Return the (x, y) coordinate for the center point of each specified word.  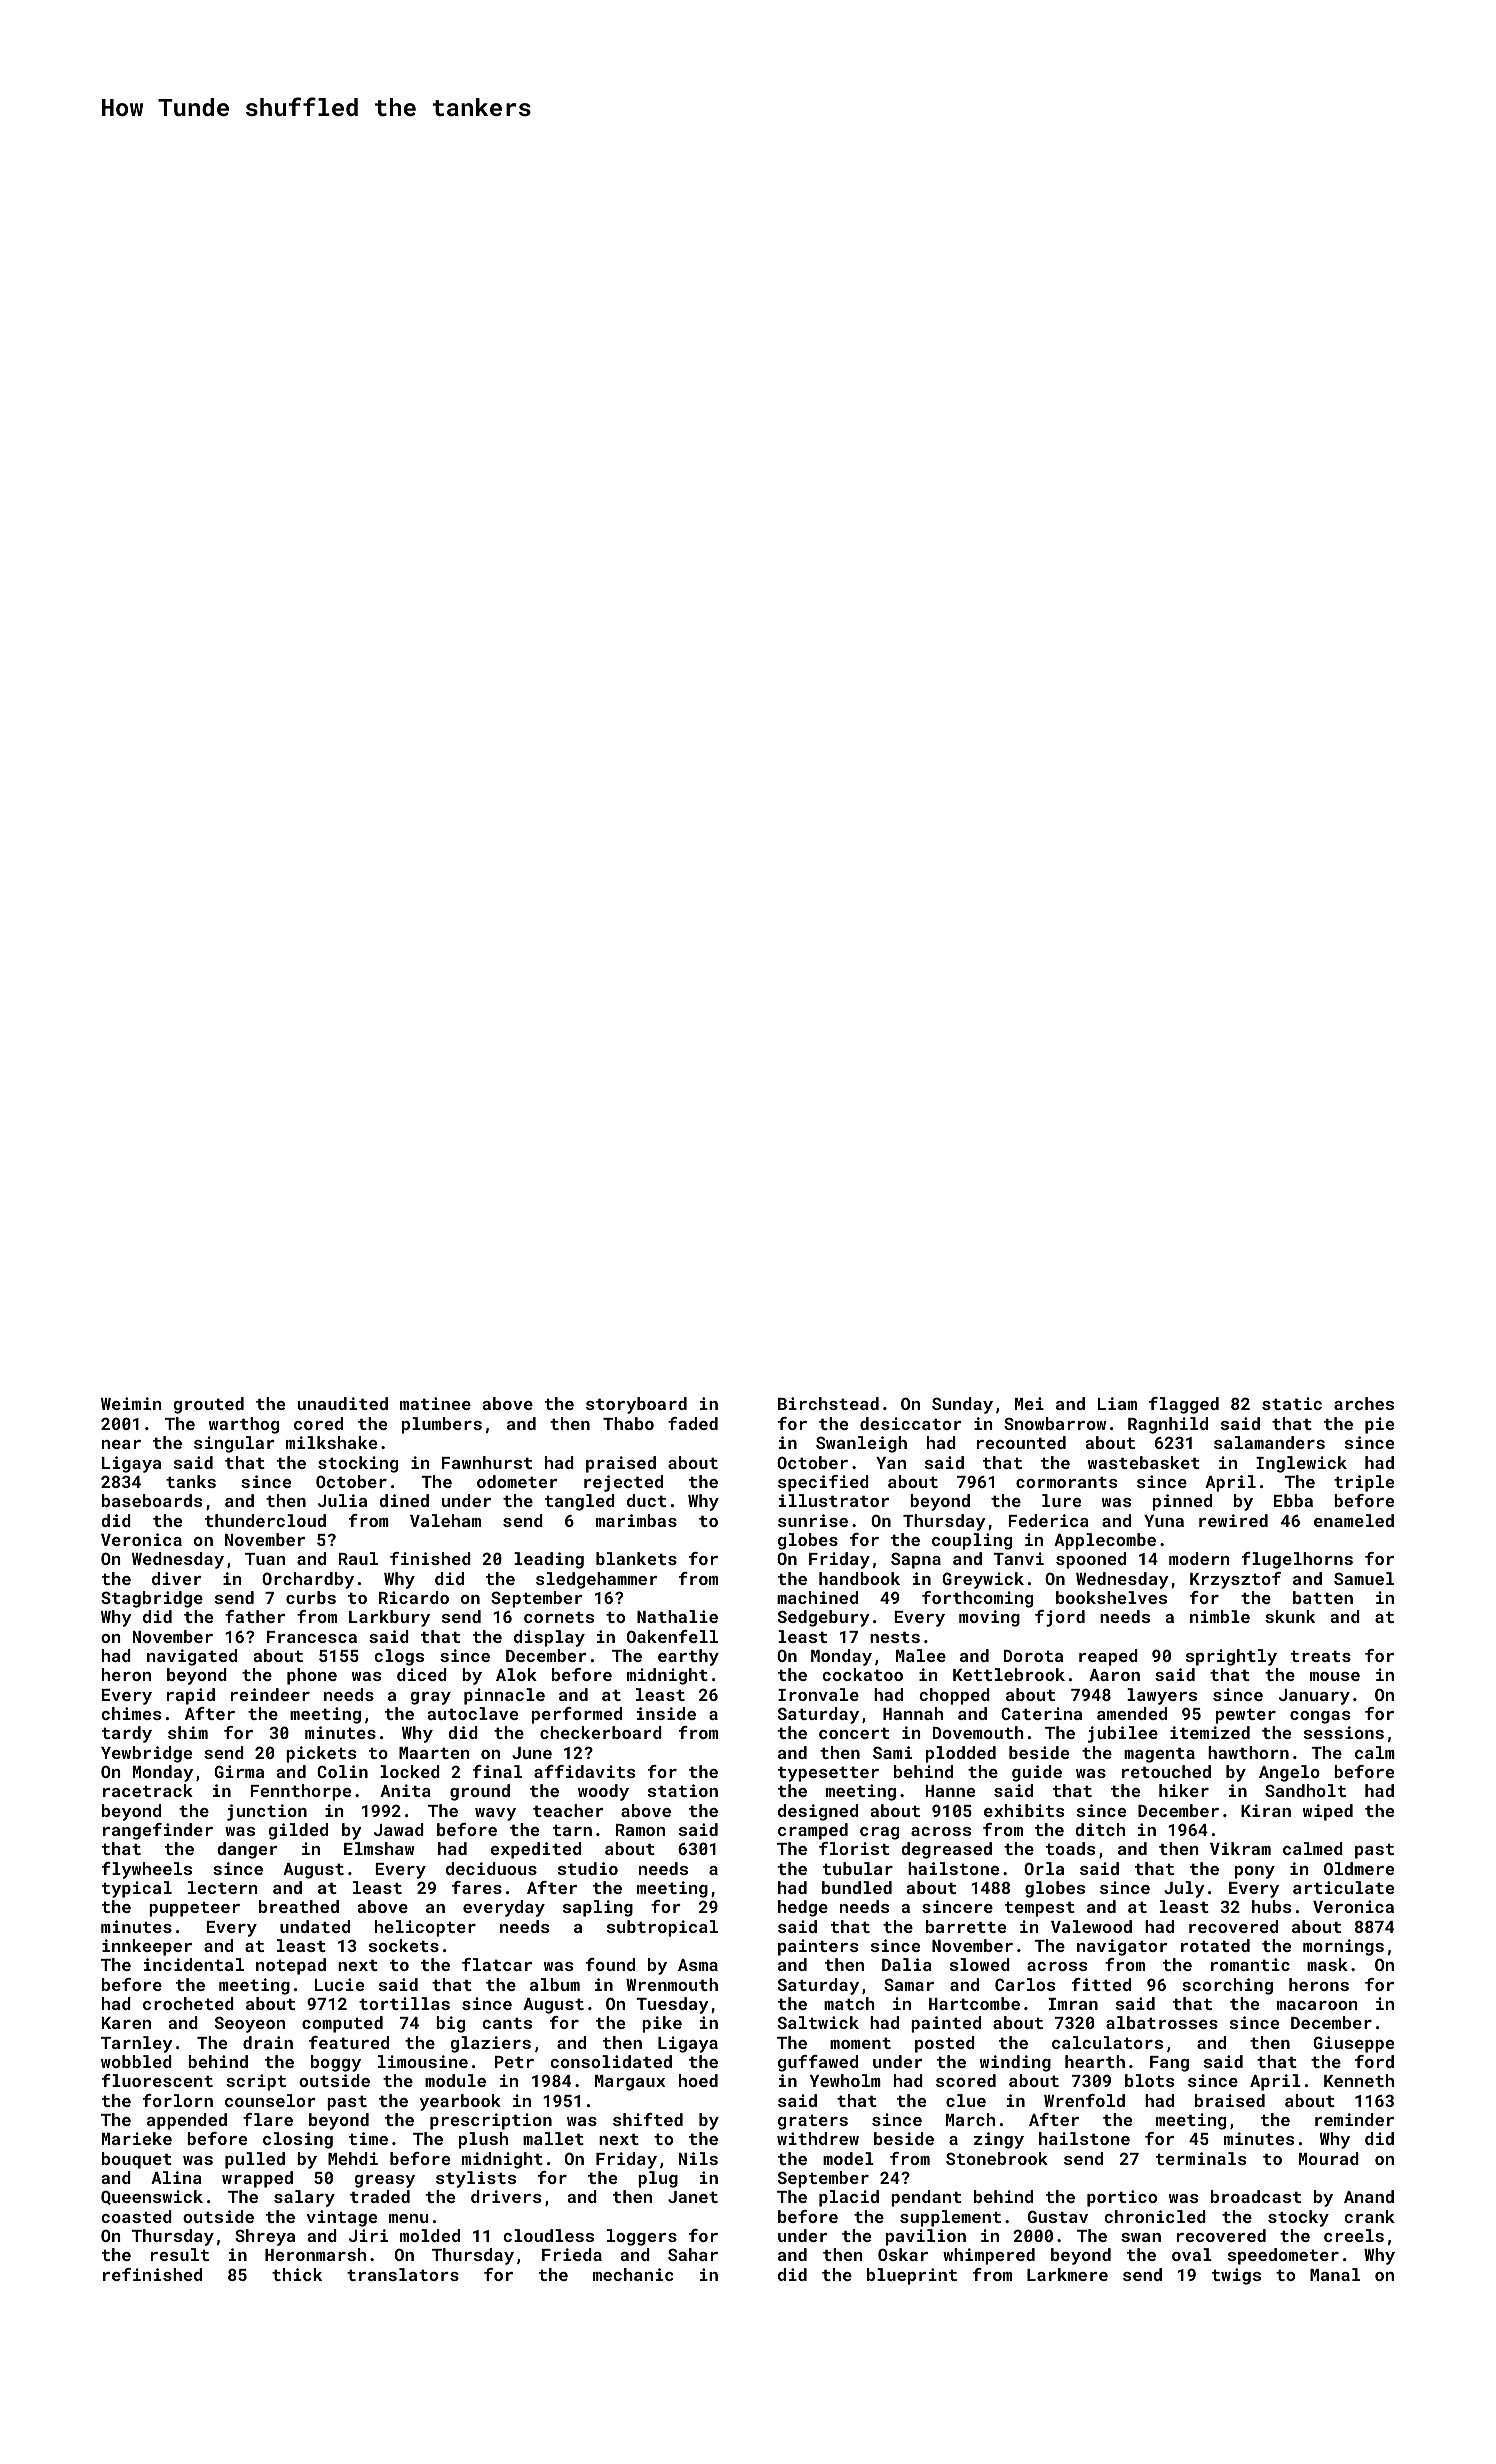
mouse (1335, 1676)
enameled (1354, 1520)
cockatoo (862, 1674)
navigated (192, 1657)
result (180, 2254)
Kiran (1266, 1810)
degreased (946, 1850)
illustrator (834, 1500)
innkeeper (147, 1947)
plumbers (442, 1425)
